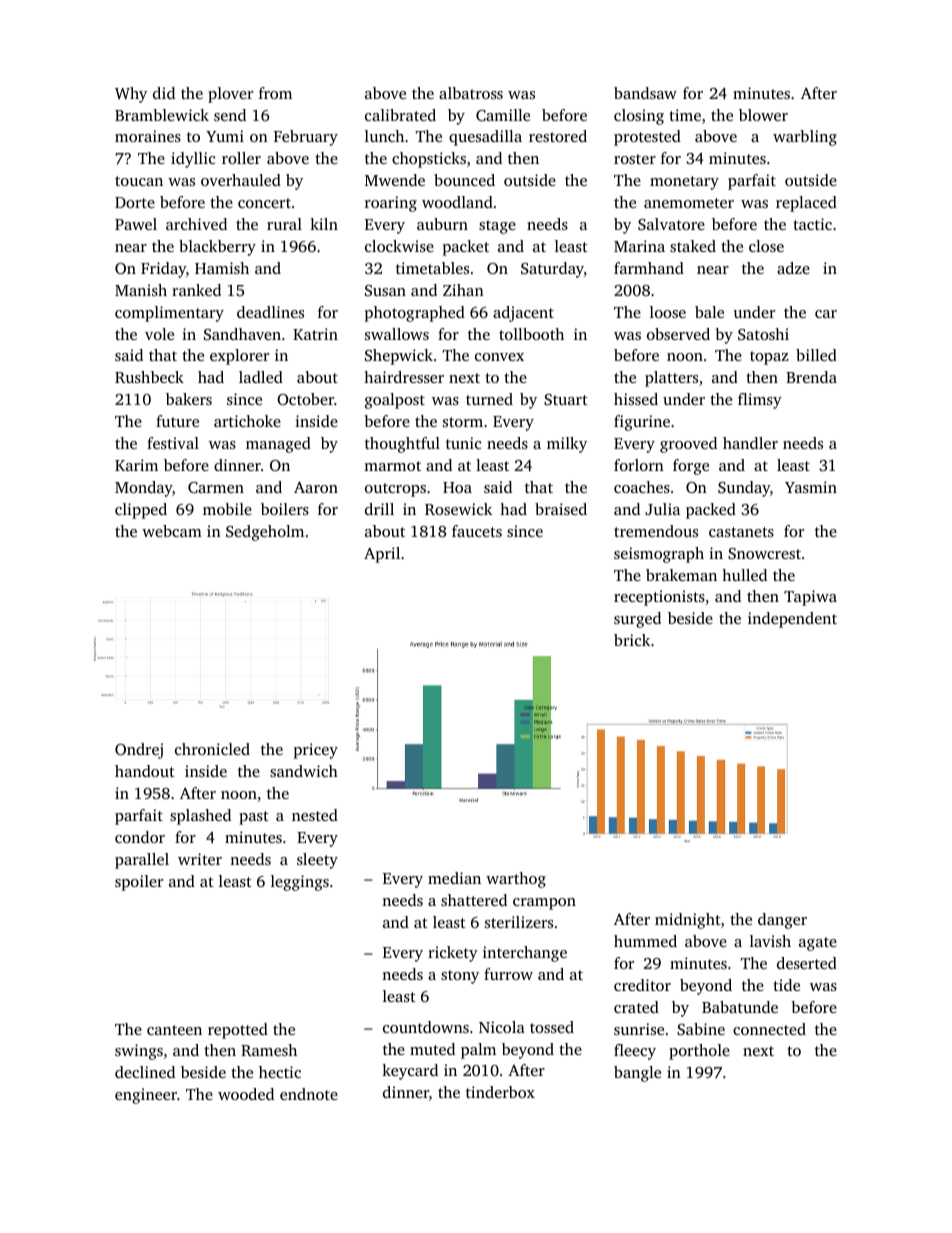 This screenshot has width=952, height=1233. What do you see at coordinates (656, 531) in the screenshot?
I see `tremendous` at bounding box center [656, 531].
